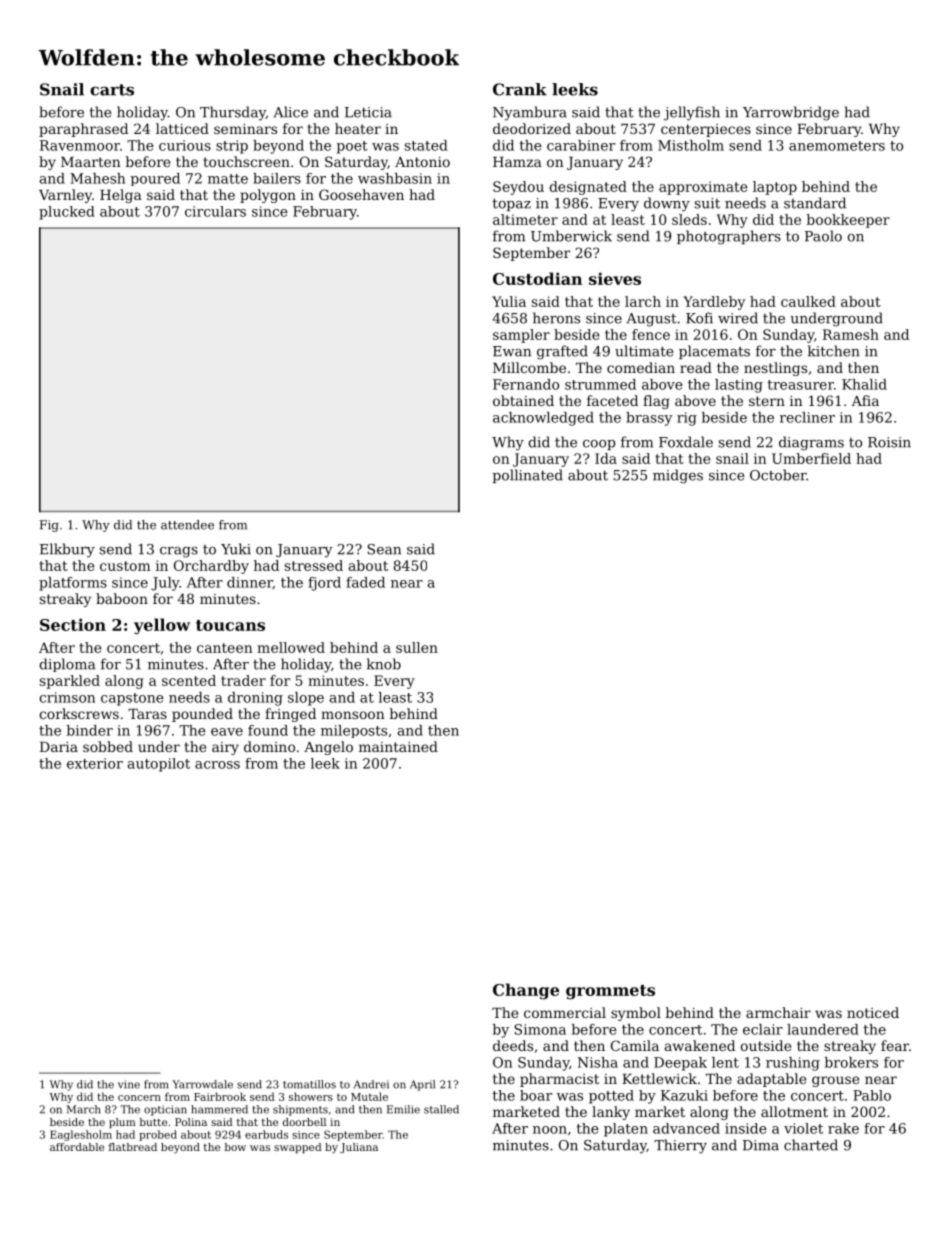  Describe the element at coordinates (83, 1109) in the page. I see `March` at that location.
